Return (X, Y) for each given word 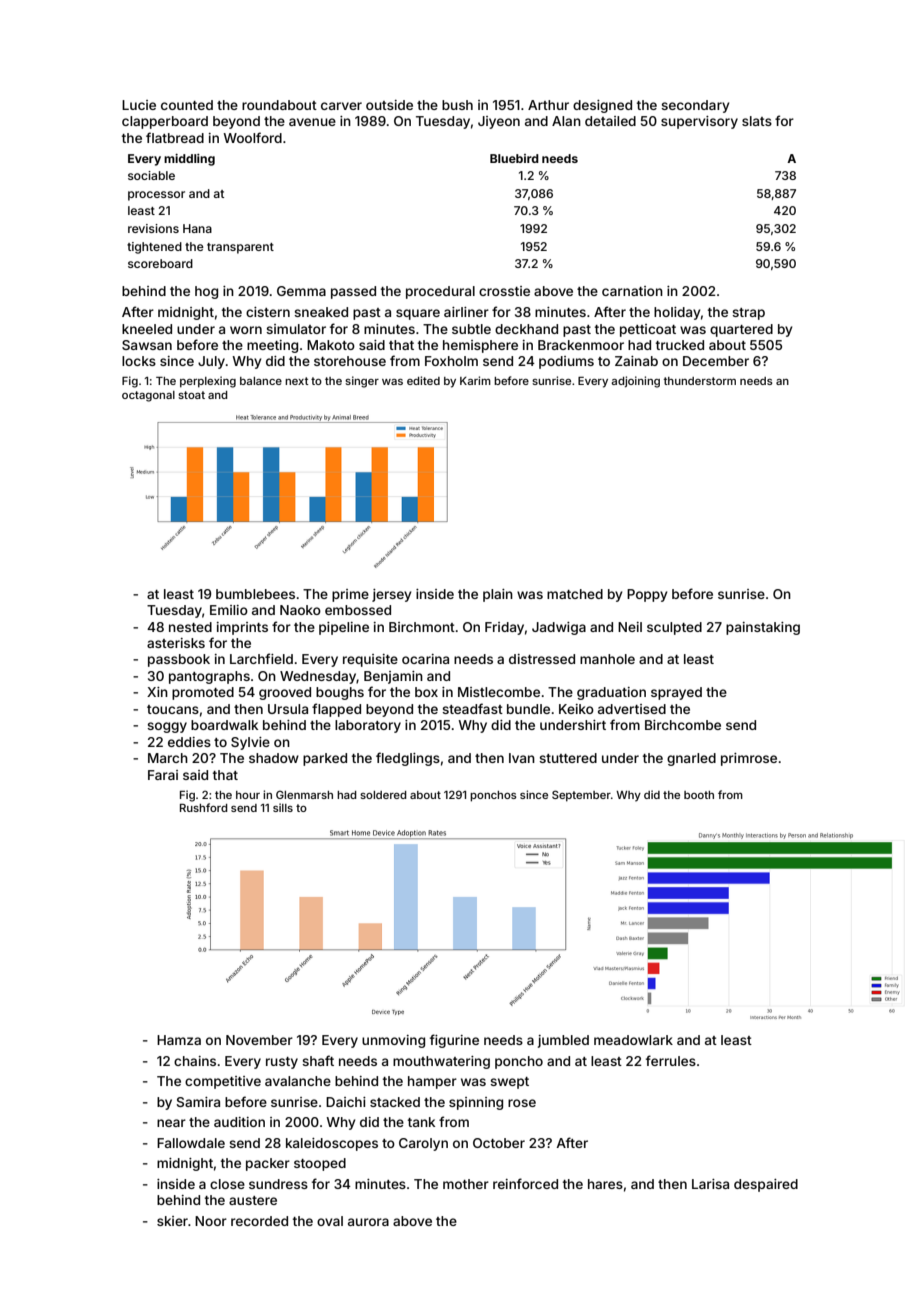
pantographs (209, 677)
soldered (383, 795)
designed (602, 106)
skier (172, 1221)
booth (699, 795)
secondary (695, 106)
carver (341, 106)
